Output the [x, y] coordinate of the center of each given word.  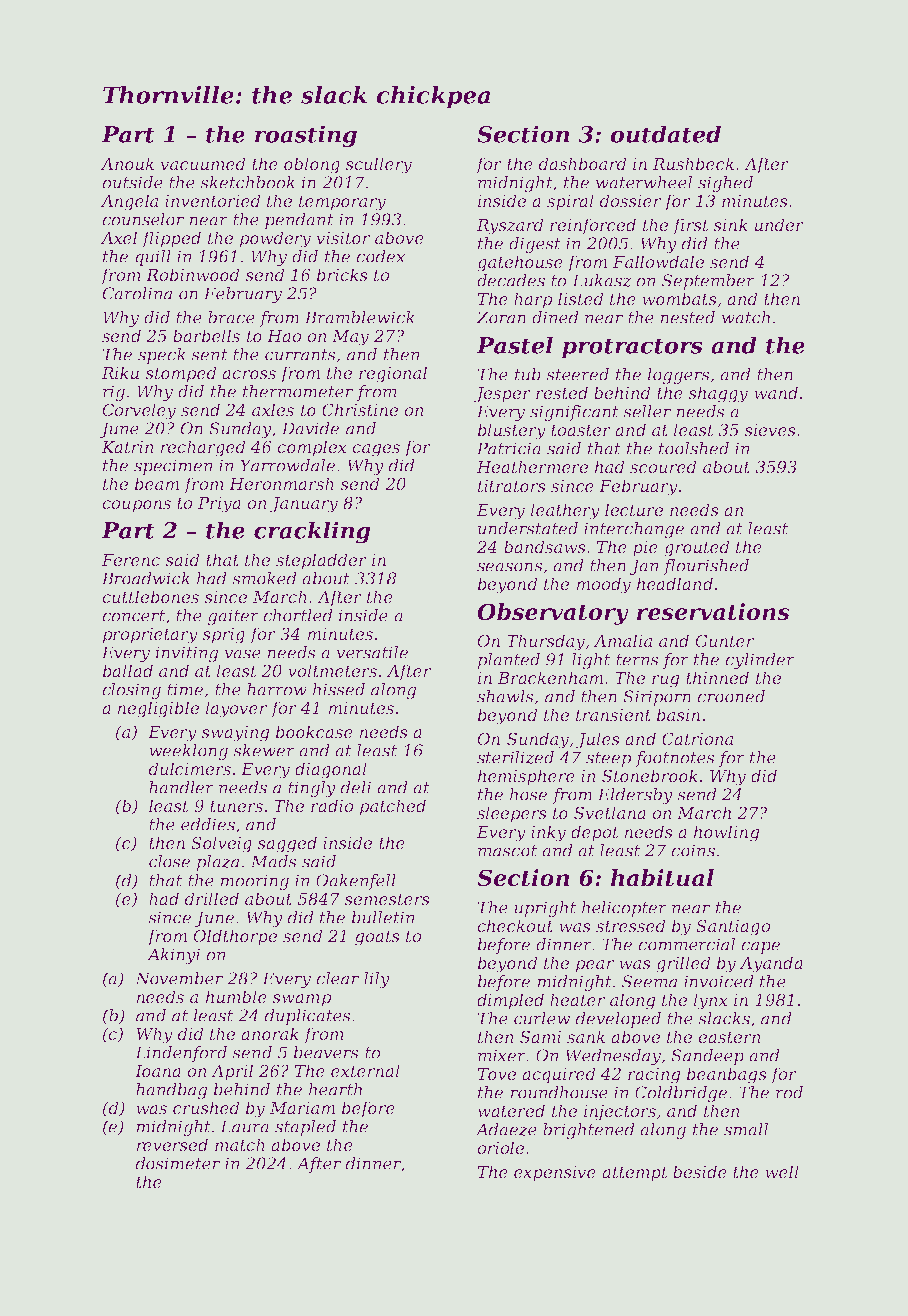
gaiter [233, 617]
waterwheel [644, 182]
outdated [666, 134]
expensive [555, 1174]
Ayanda [771, 964]
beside [700, 1171]
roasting [306, 136]
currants [300, 355]
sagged [287, 844]
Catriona [697, 738]
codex [380, 256]
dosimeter [178, 1163]
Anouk [127, 163]
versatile [372, 652]
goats [377, 938]
